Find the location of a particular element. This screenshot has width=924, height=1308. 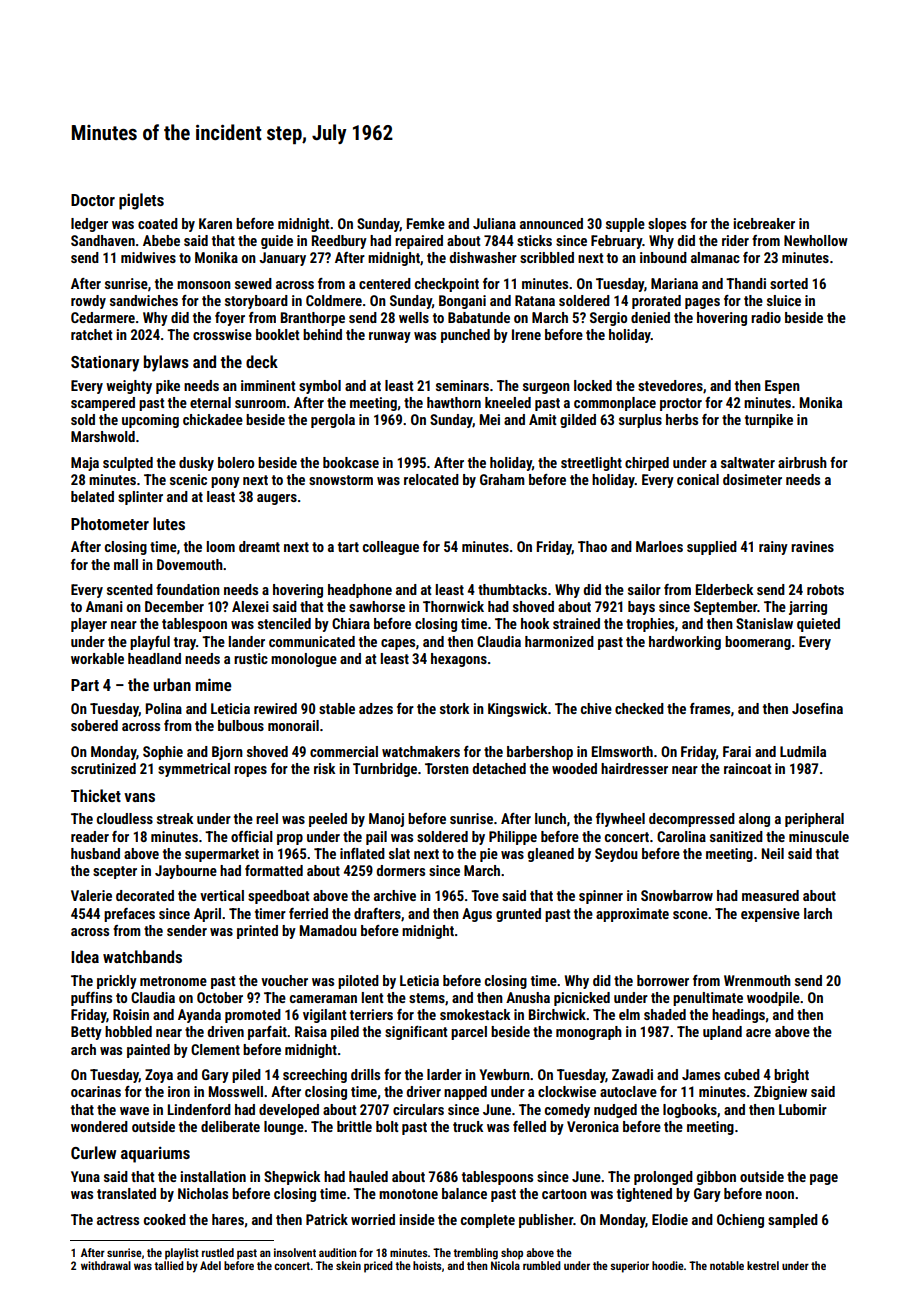

ravines is located at coordinates (812, 546).
